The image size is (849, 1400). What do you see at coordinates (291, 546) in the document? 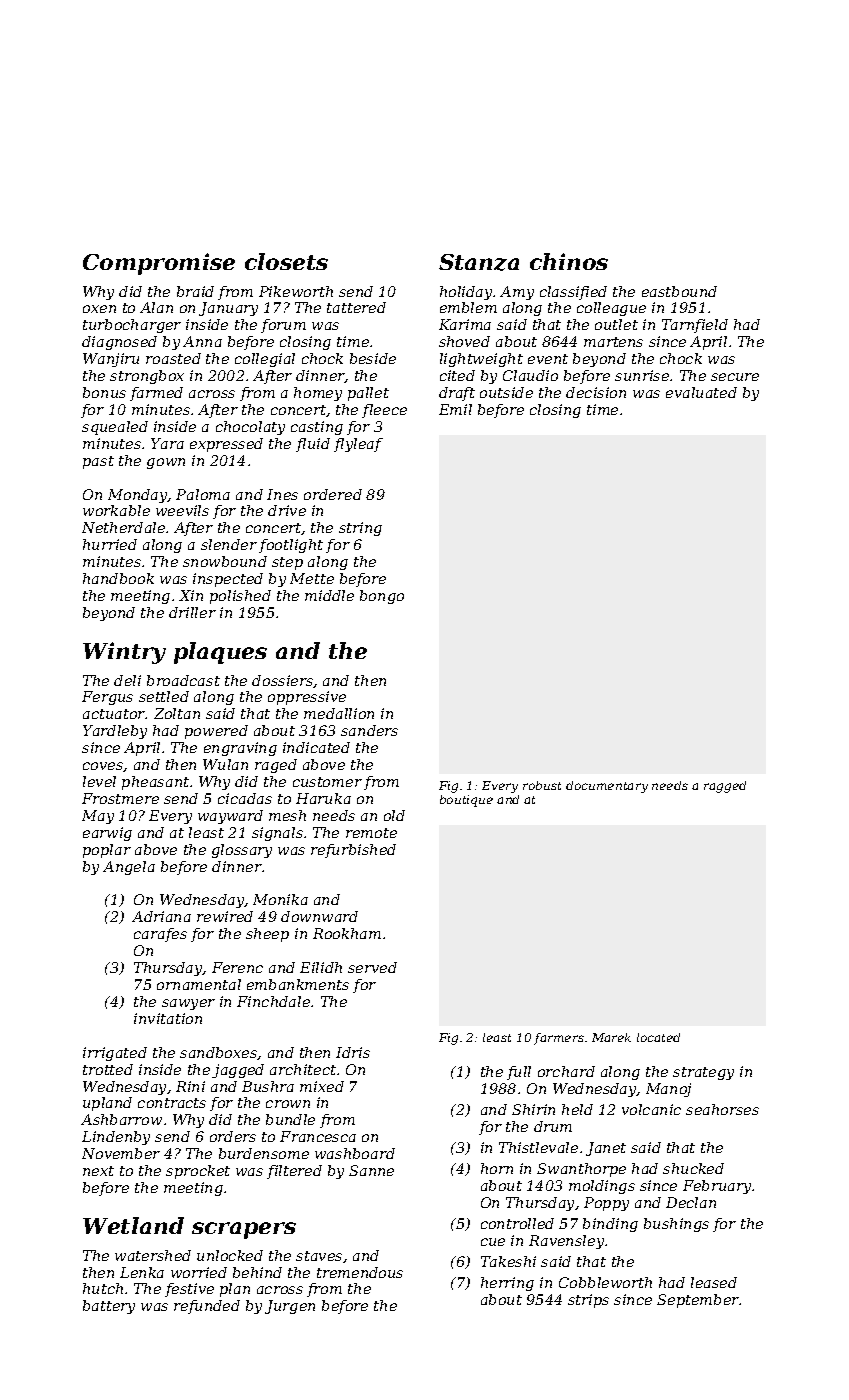
I see `footlight` at bounding box center [291, 546].
